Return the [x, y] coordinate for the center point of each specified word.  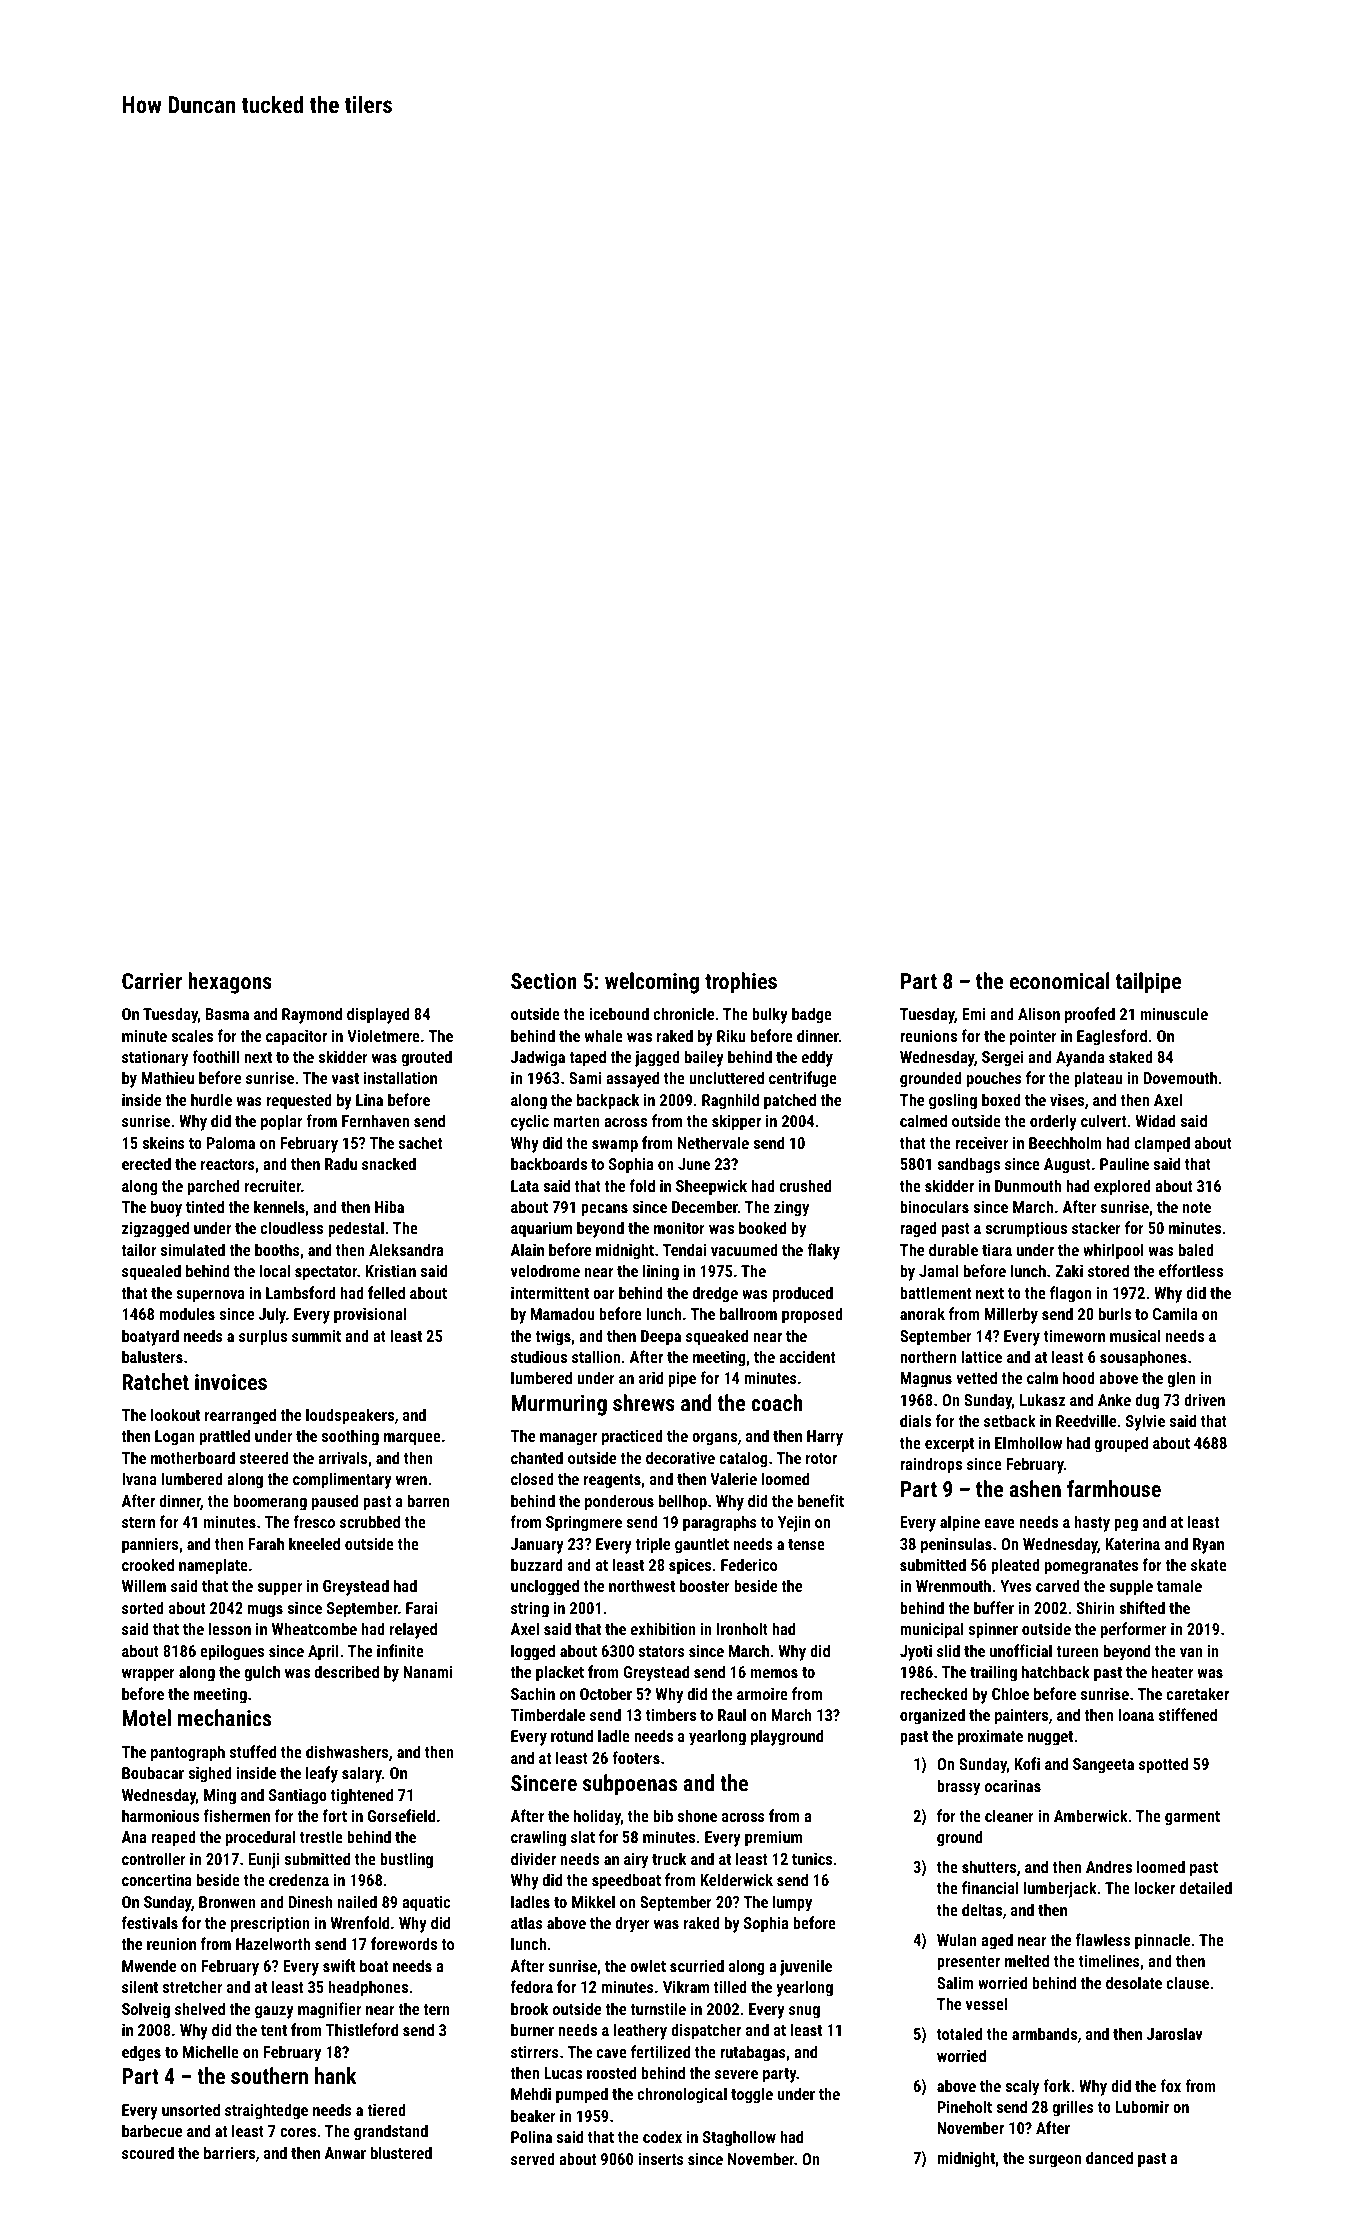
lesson [230, 1628]
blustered [401, 2152]
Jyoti [916, 1653]
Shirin [1095, 1607]
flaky [823, 1251]
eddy [817, 1058]
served [533, 2158]
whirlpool [1113, 1251]
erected [146, 1163]
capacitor [296, 1038]
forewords [404, 1943]
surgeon [1055, 2161]
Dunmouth [1028, 1185]
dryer [632, 1924]
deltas [982, 1909]
